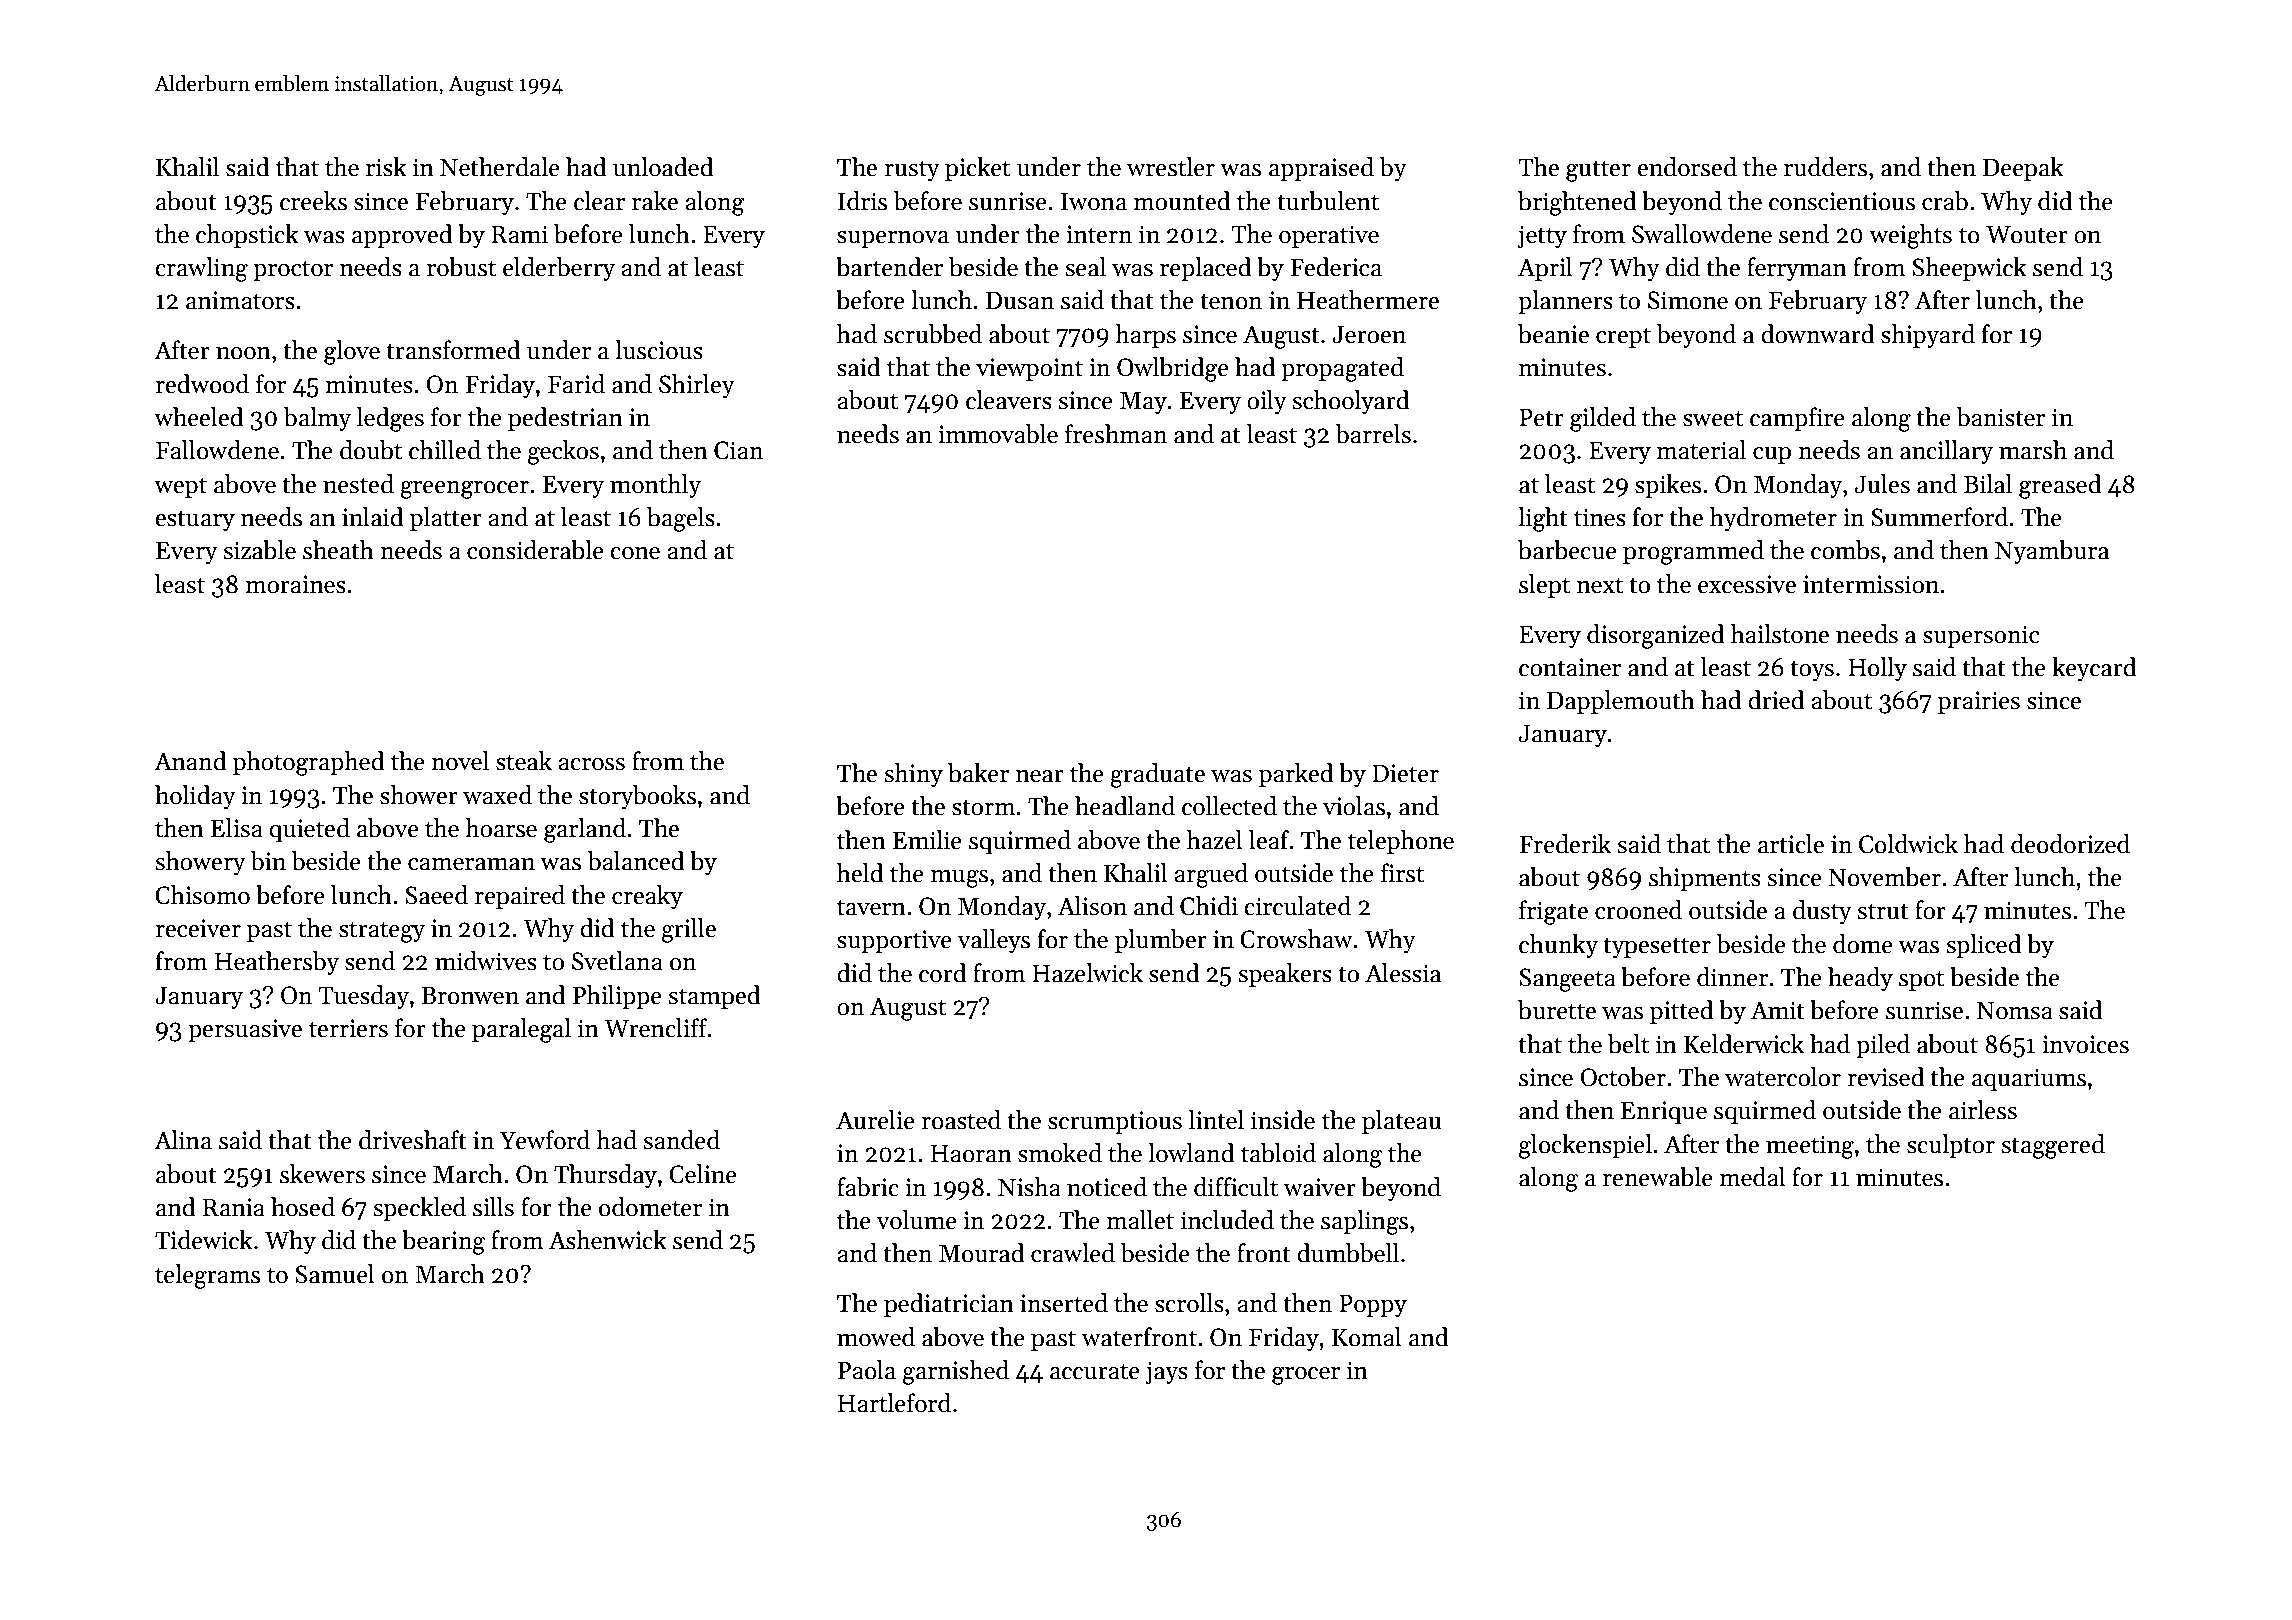 The height and width of the page is (1620, 2292). Describe the element at coordinates (1401, 1122) in the page. I see `plateau` at that location.
